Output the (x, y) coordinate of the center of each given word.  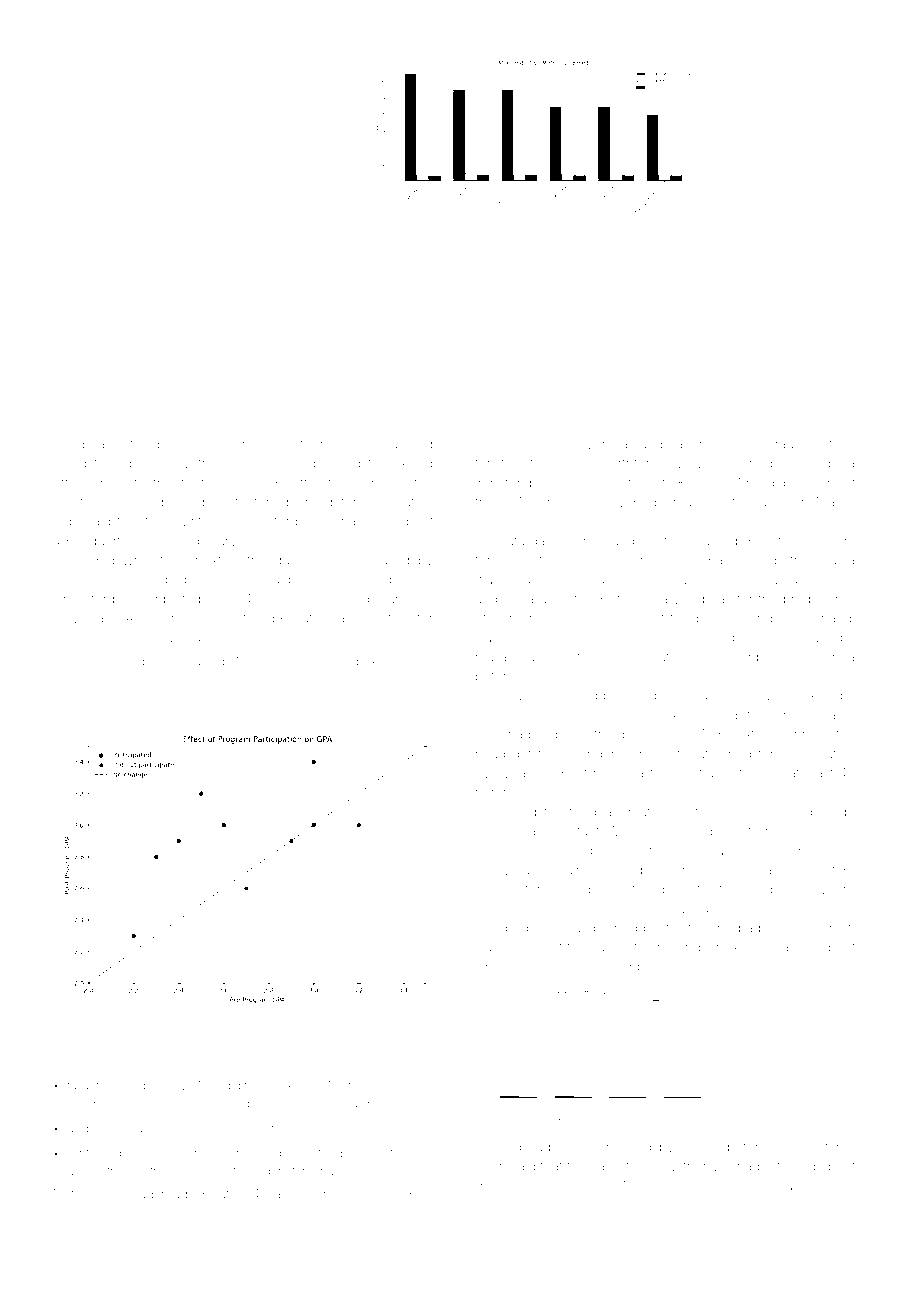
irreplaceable (815, 716)
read (174, 1194)
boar (96, 444)
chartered (363, 521)
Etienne (498, 715)
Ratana (183, 661)
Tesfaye (665, 542)
